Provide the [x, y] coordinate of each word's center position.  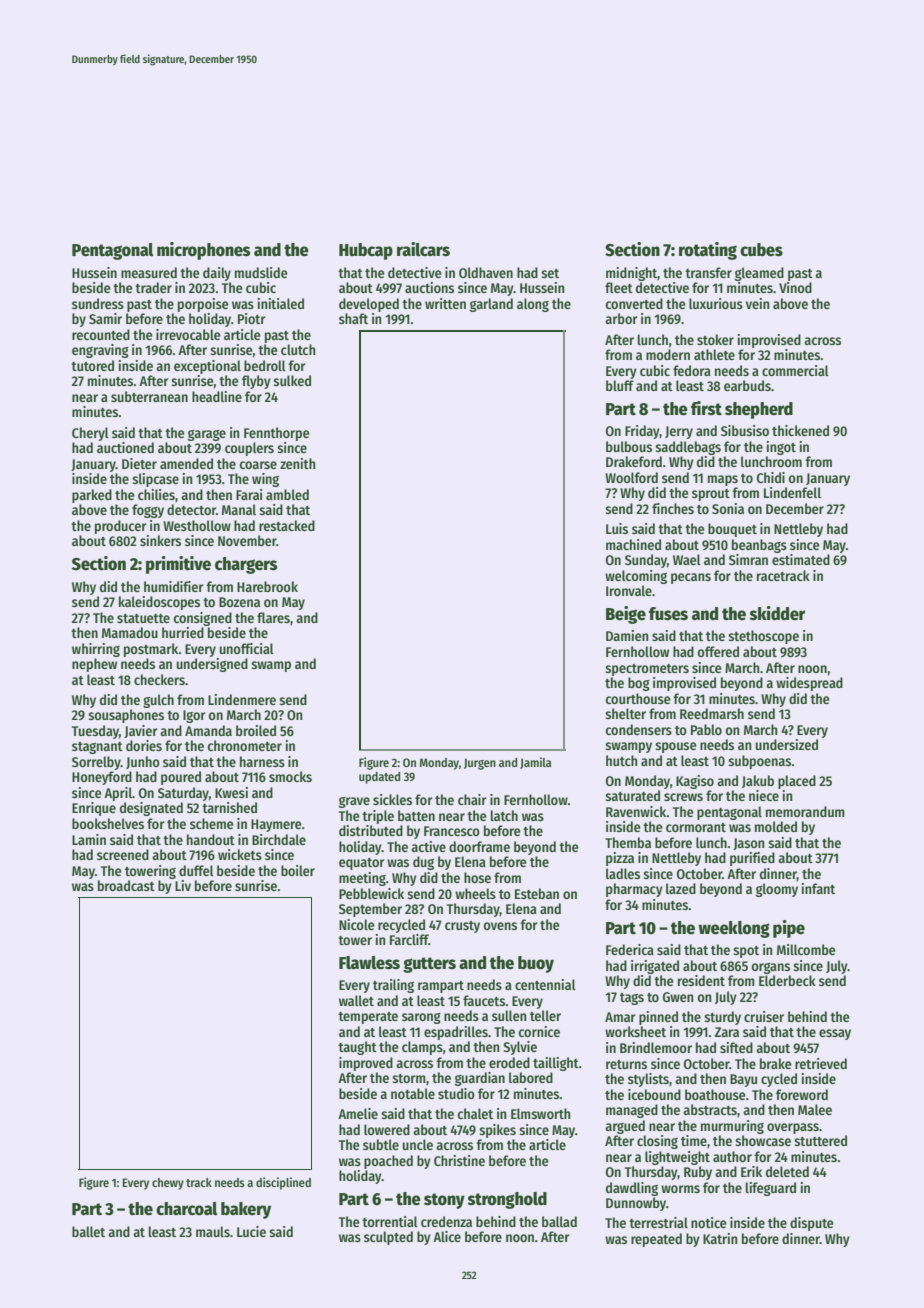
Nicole [357, 924]
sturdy [722, 1018]
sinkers [160, 540]
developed [369, 305]
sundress [98, 303]
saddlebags [688, 448]
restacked [287, 525]
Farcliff [409, 939]
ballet [88, 1231]
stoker [715, 339]
